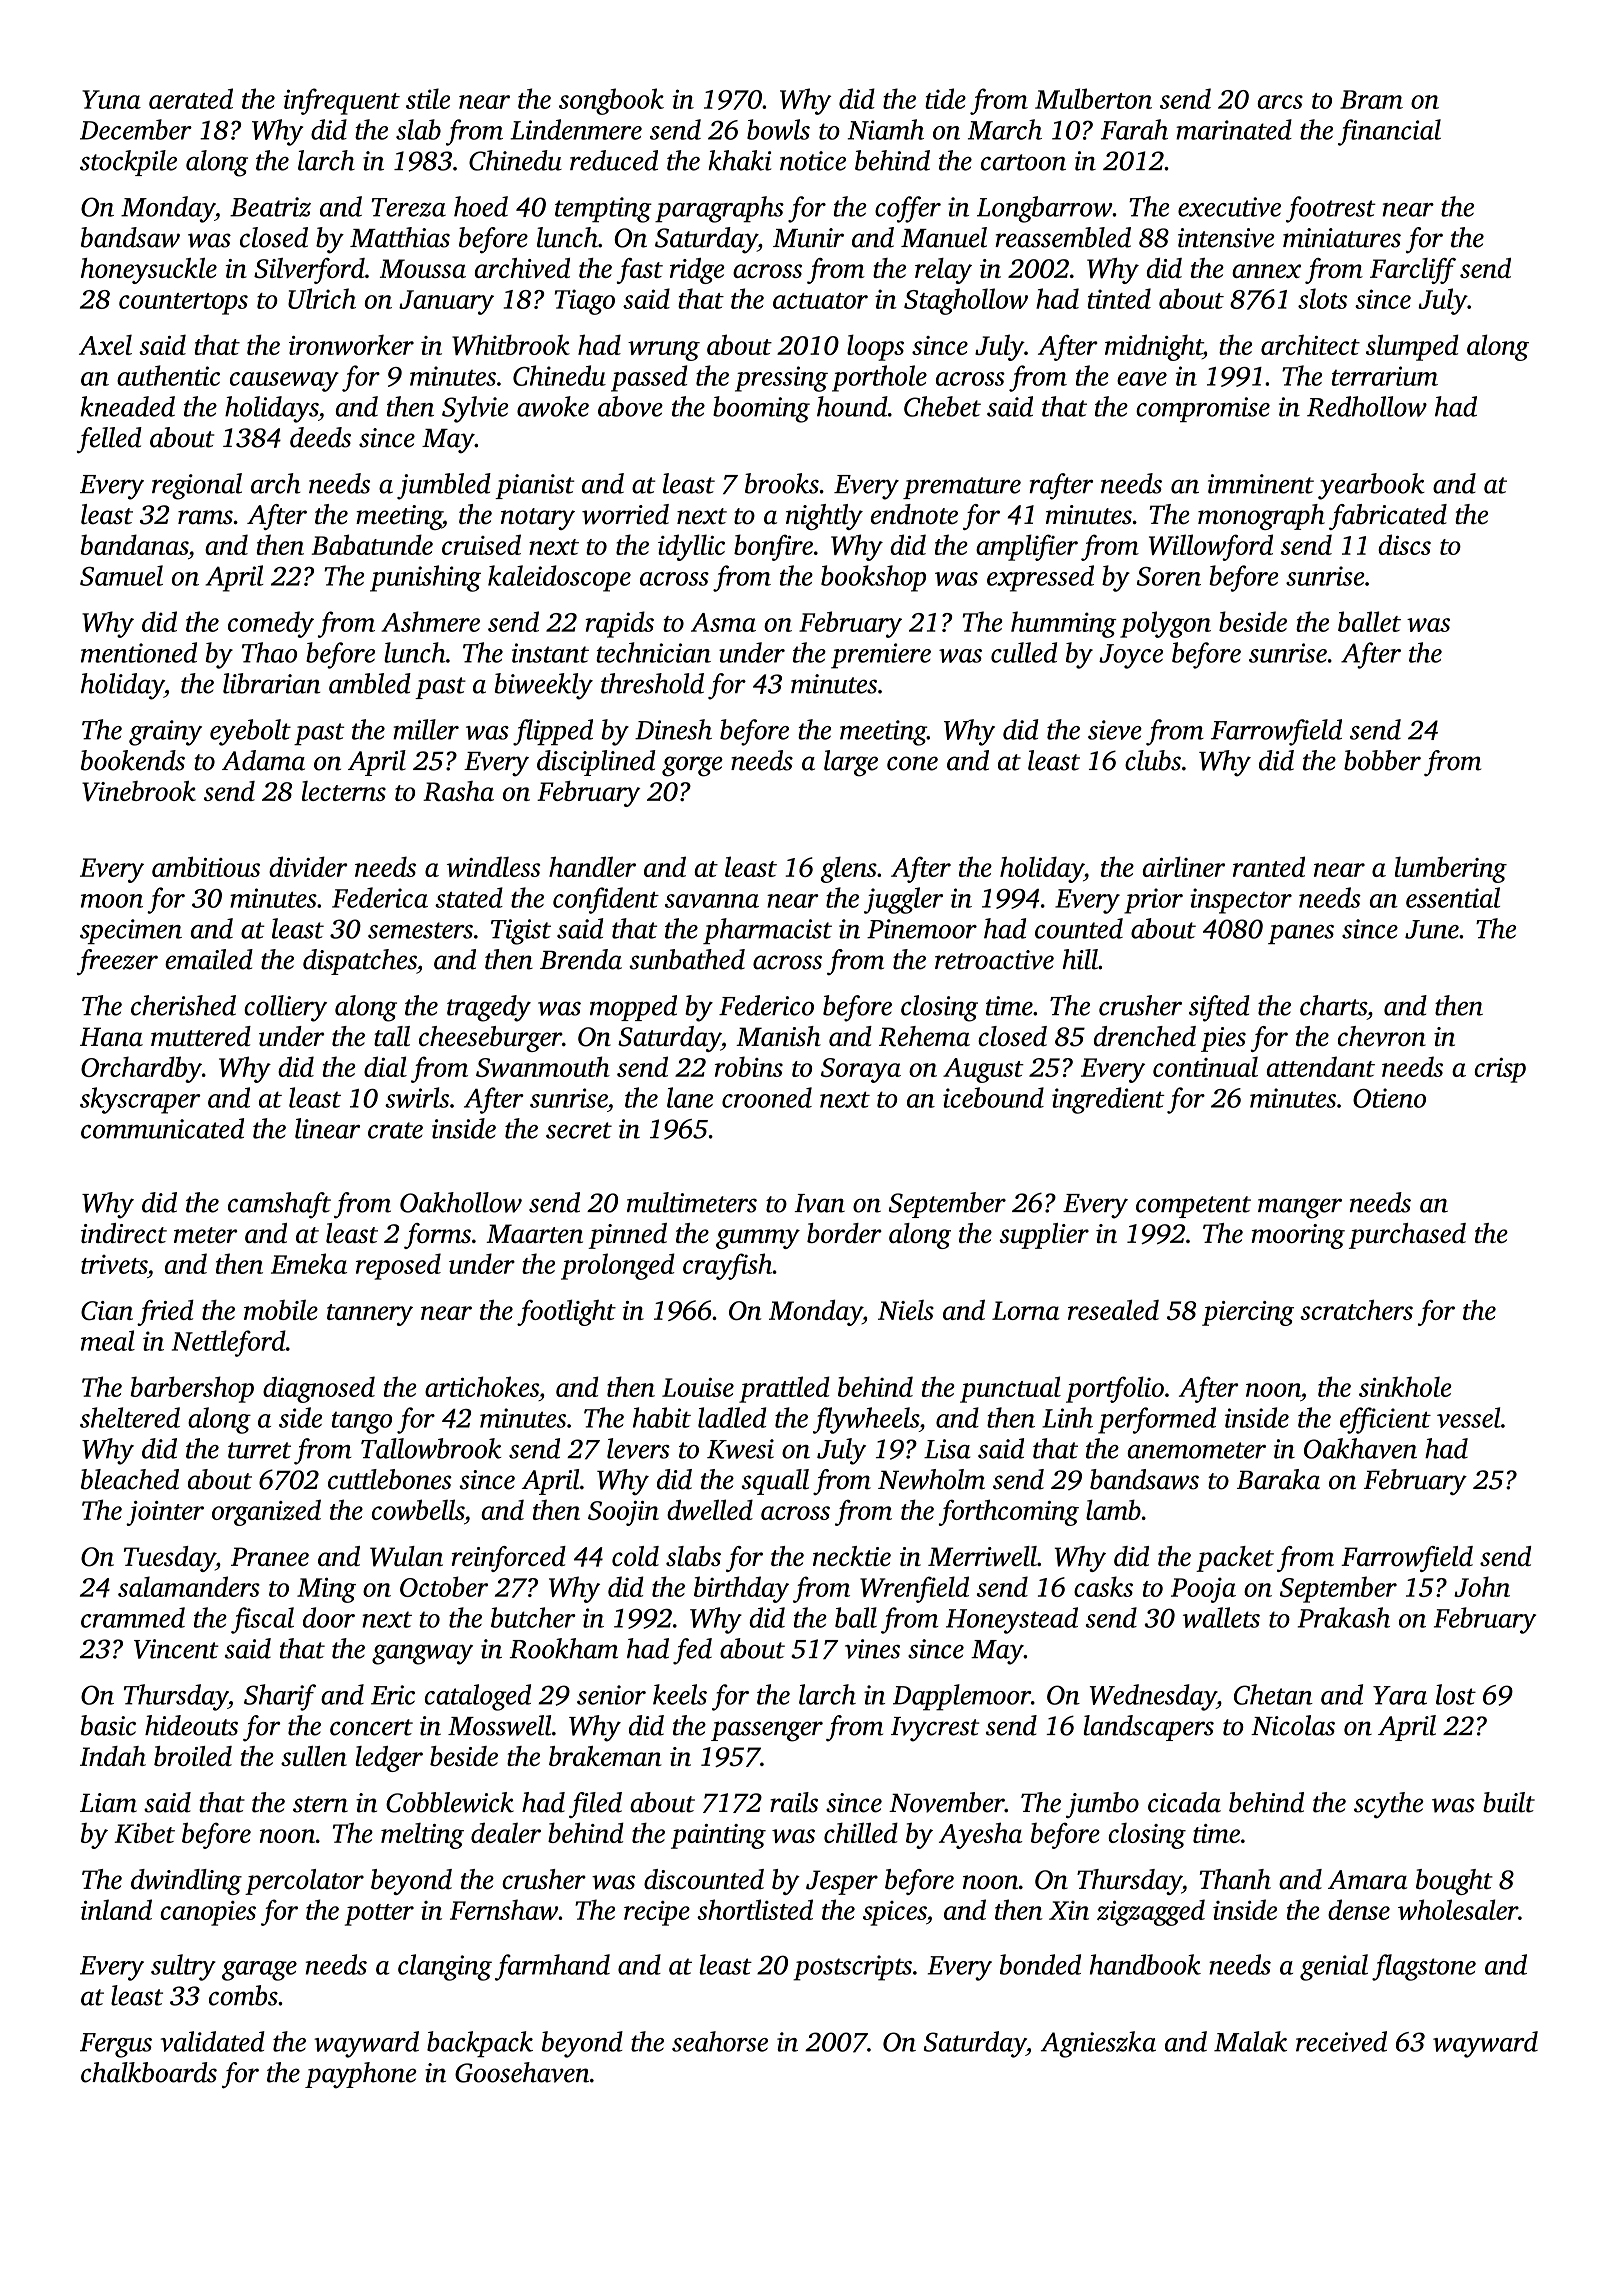 This screenshot has height=2292, width=1620. What do you see at coordinates (866, 1420) in the screenshot?
I see `flywheels` at bounding box center [866, 1420].
